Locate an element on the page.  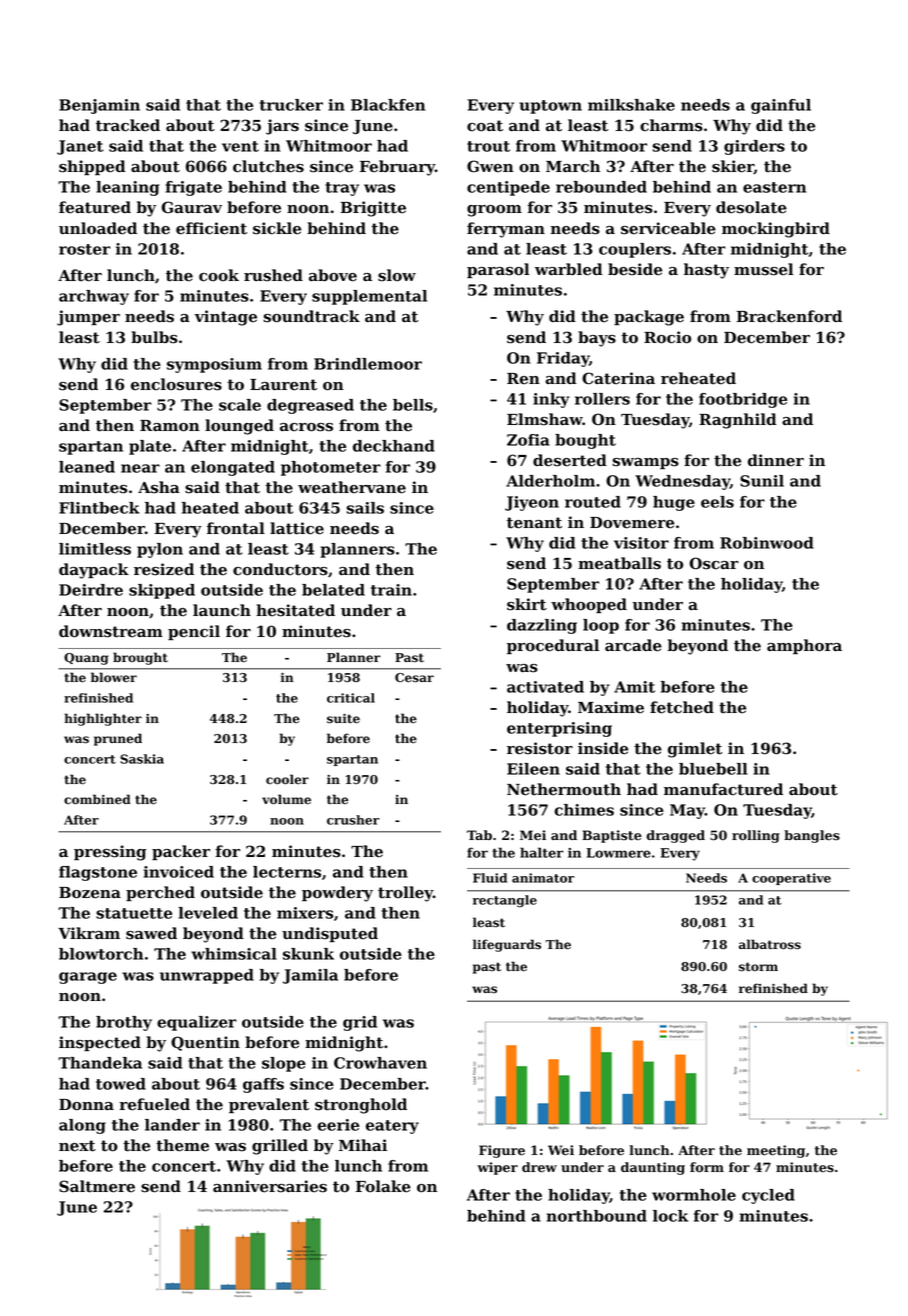
anniversaries is located at coordinates (270, 1186).
